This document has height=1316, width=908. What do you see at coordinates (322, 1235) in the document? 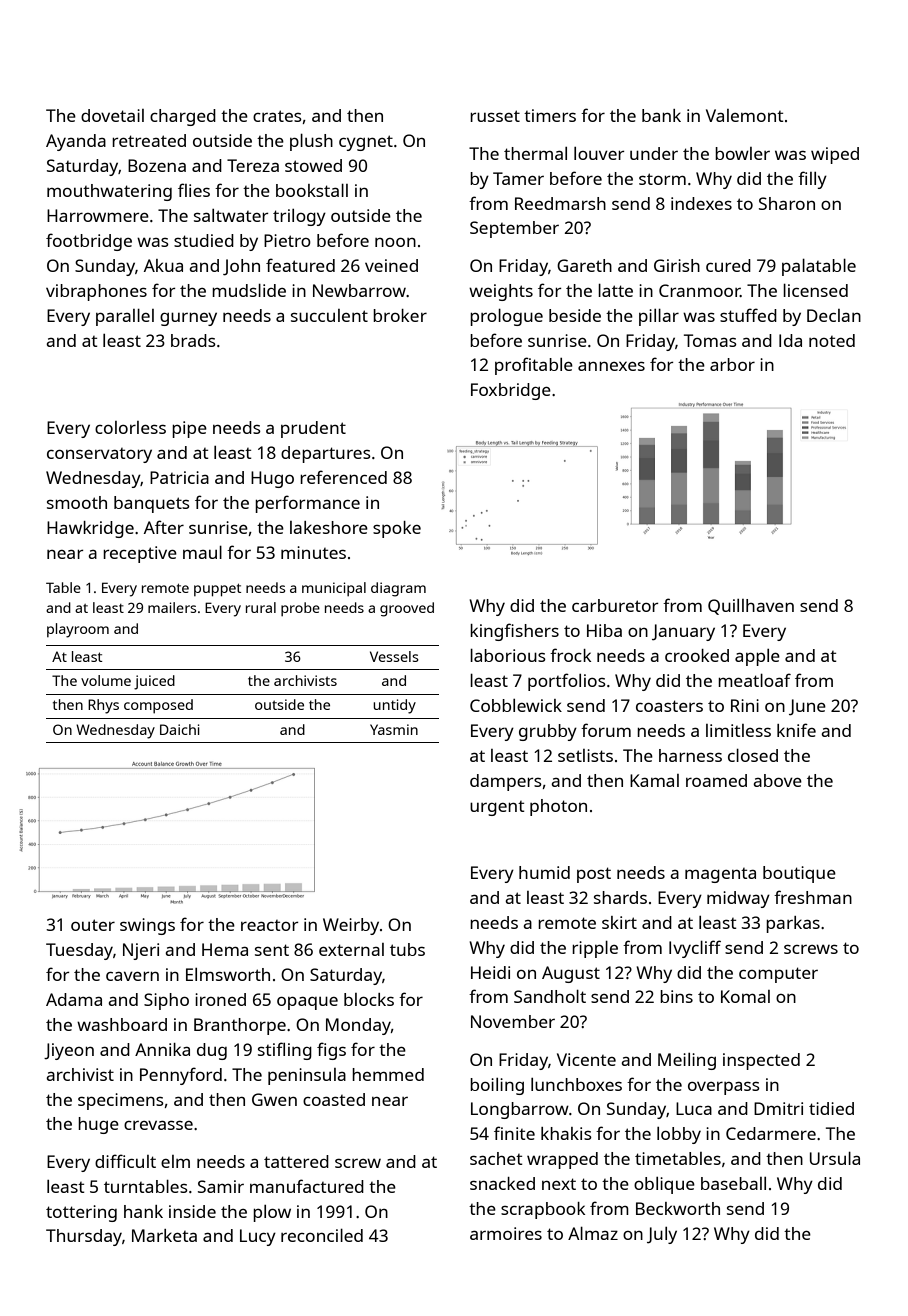
I see `reconciled` at bounding box center [322, 1235].
